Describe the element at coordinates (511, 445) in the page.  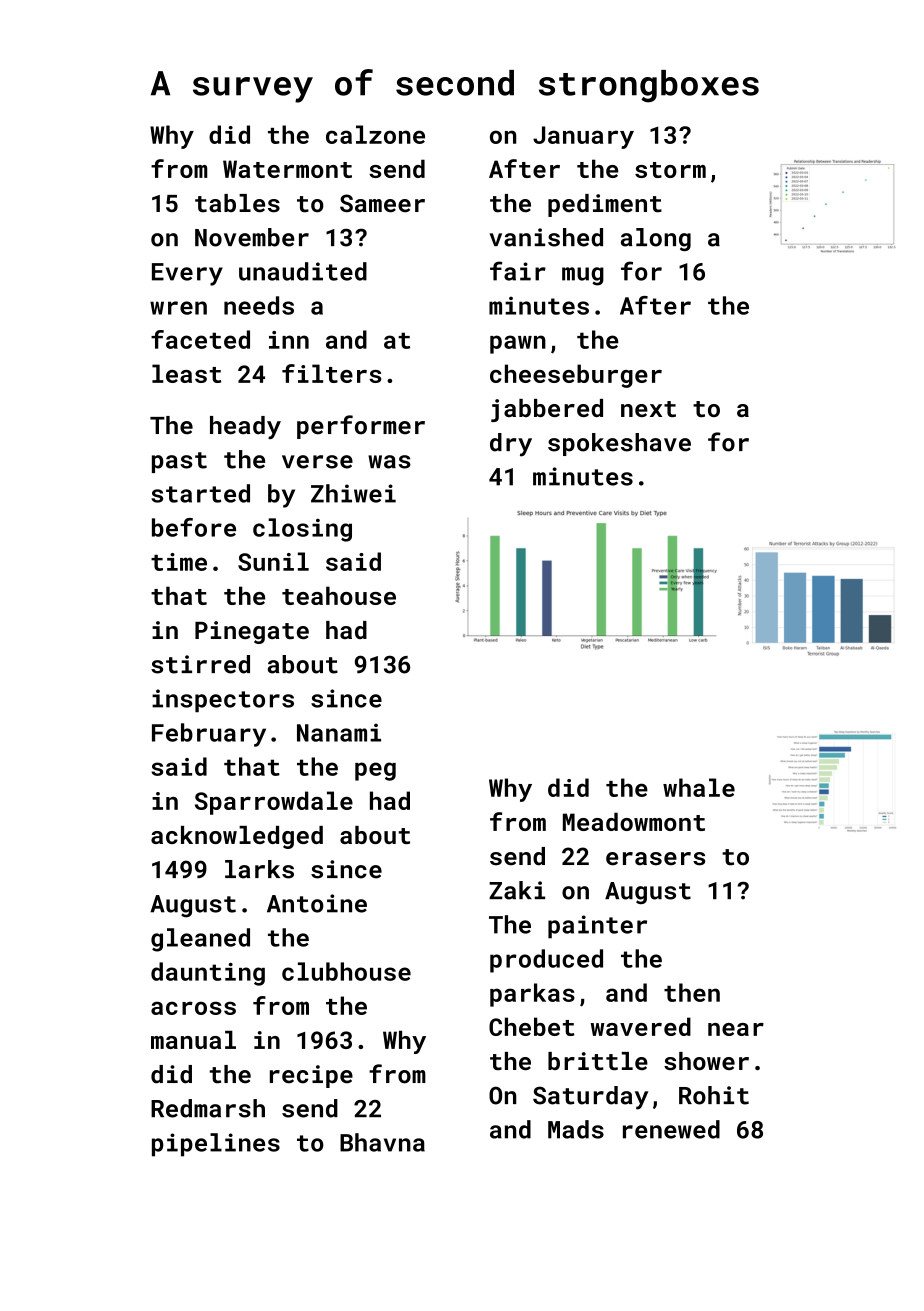
I see `dry` at that location.
